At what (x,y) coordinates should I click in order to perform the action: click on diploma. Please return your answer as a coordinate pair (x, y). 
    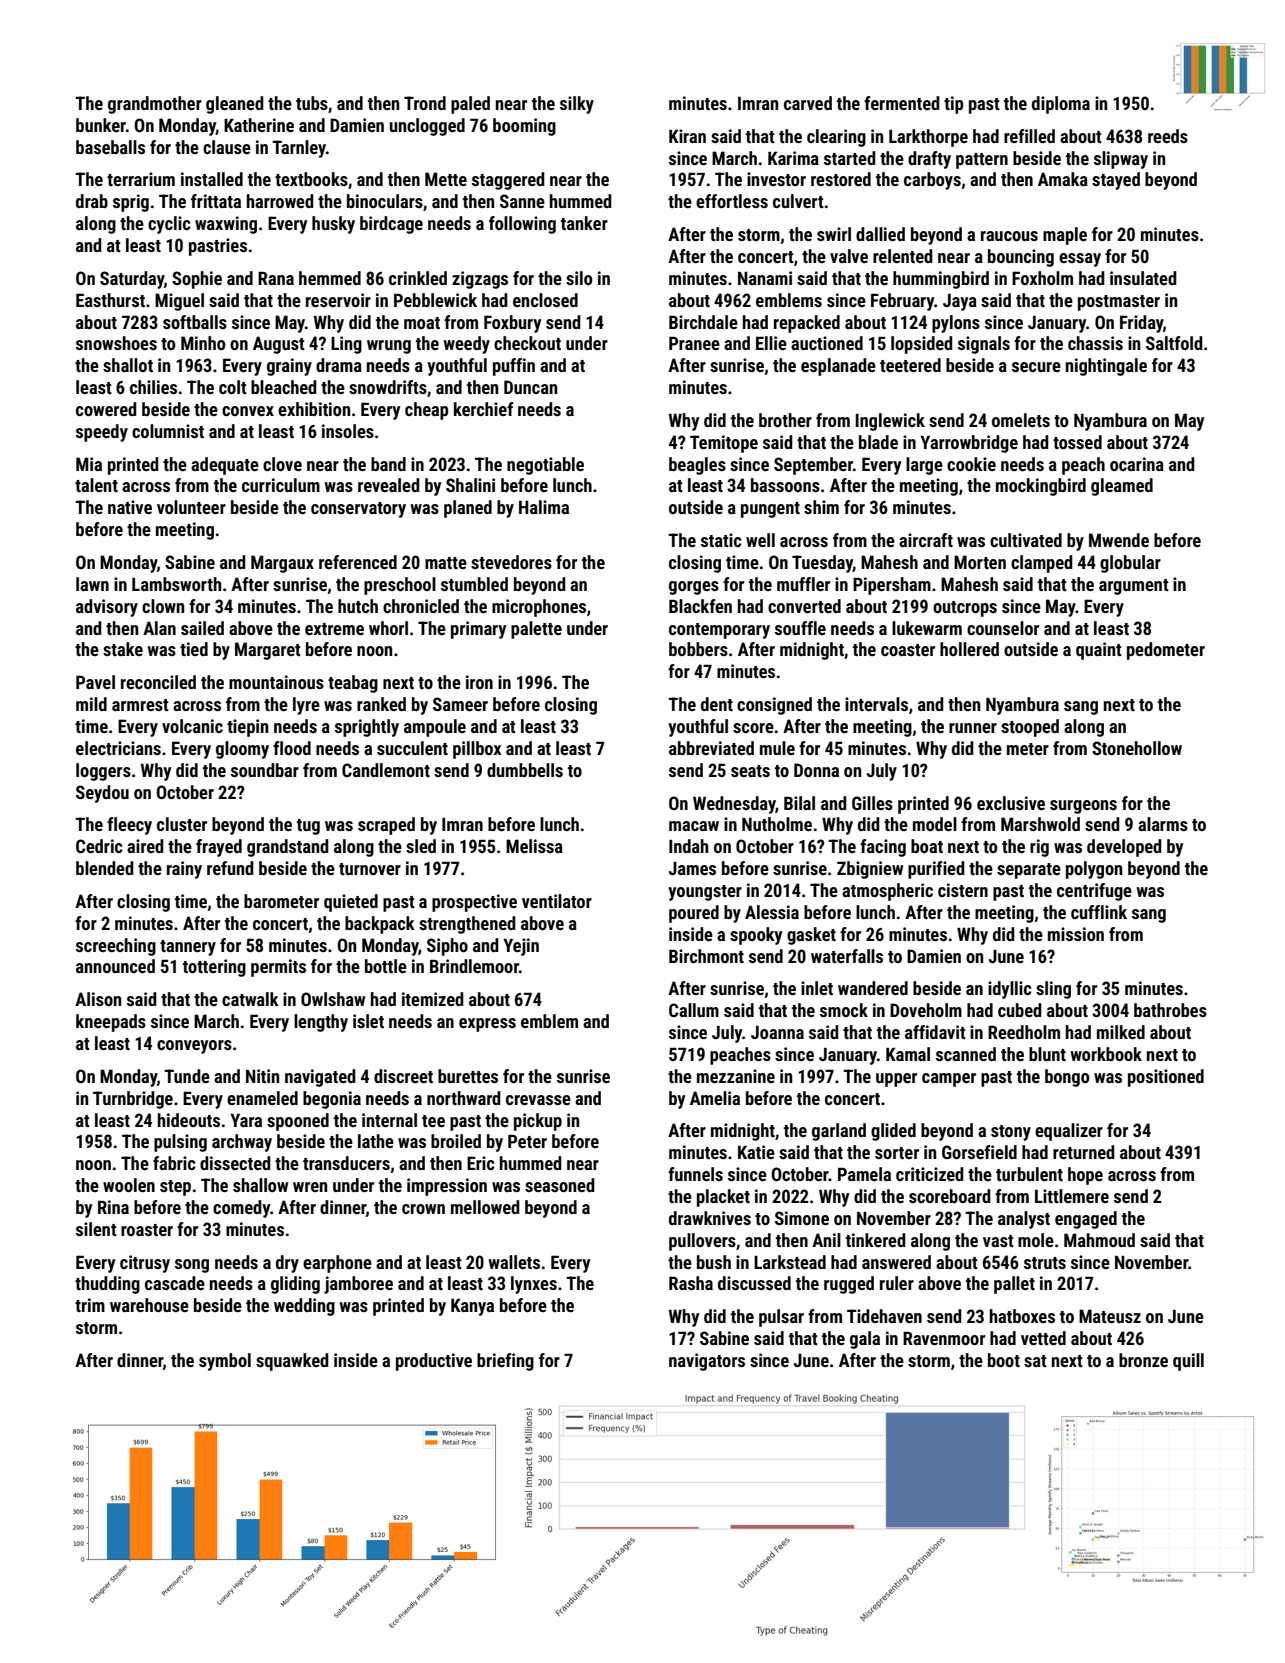
    Looking at the image, I should click on (1061, 105).
